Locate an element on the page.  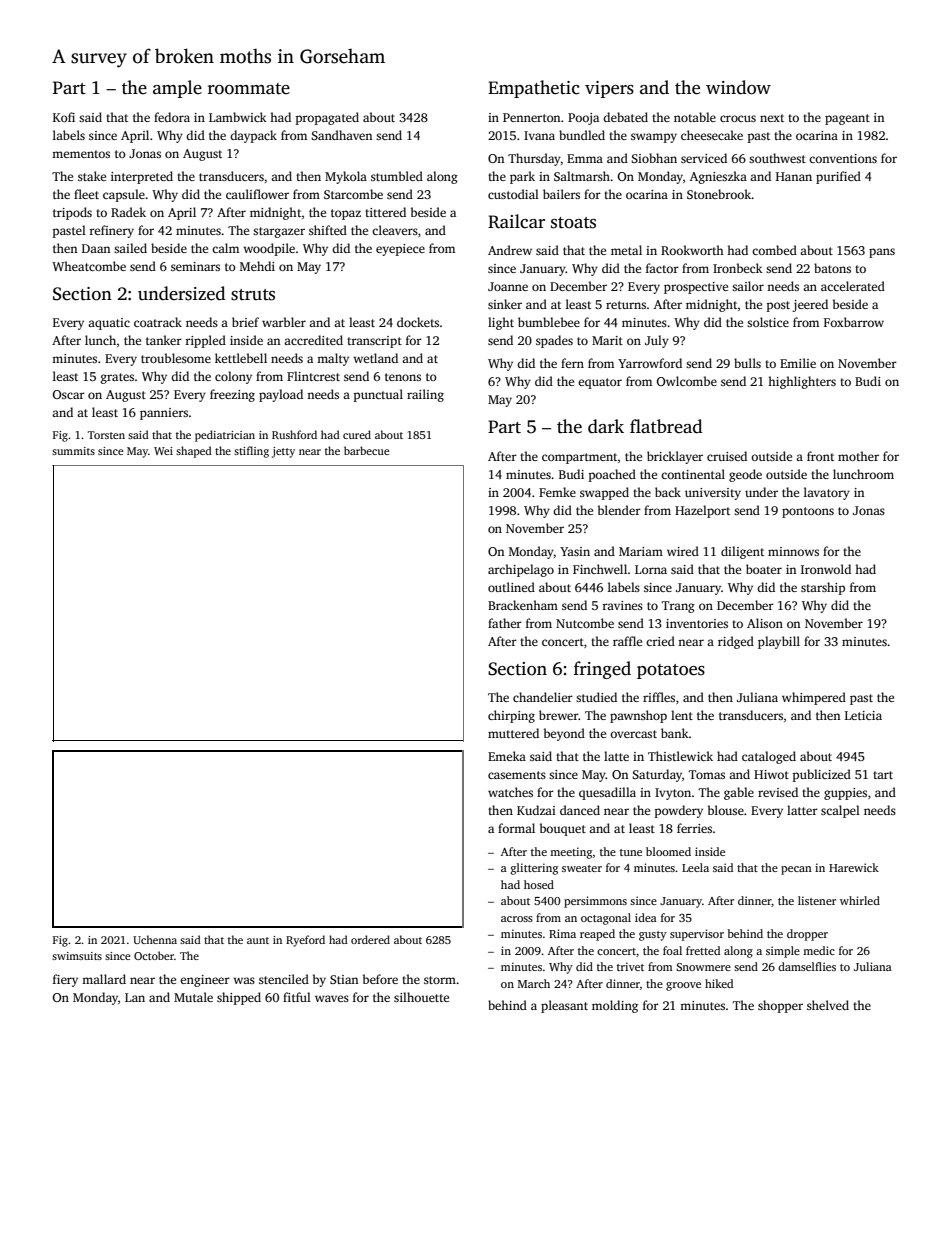
fiery is located at coordinates (65, 980).
